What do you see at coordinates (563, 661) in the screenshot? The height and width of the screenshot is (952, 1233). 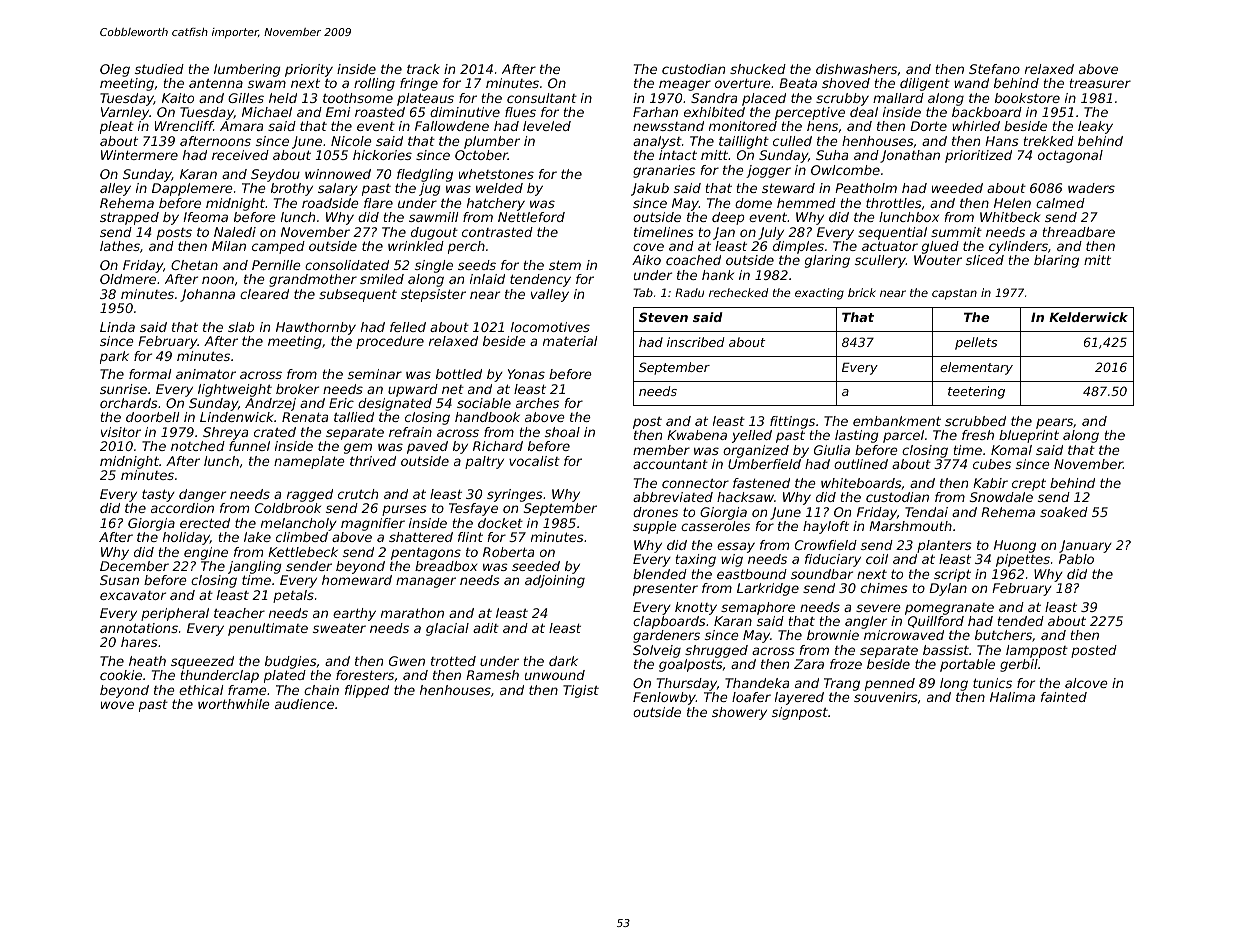 I see `dark` at bounding box center [563, 661].
